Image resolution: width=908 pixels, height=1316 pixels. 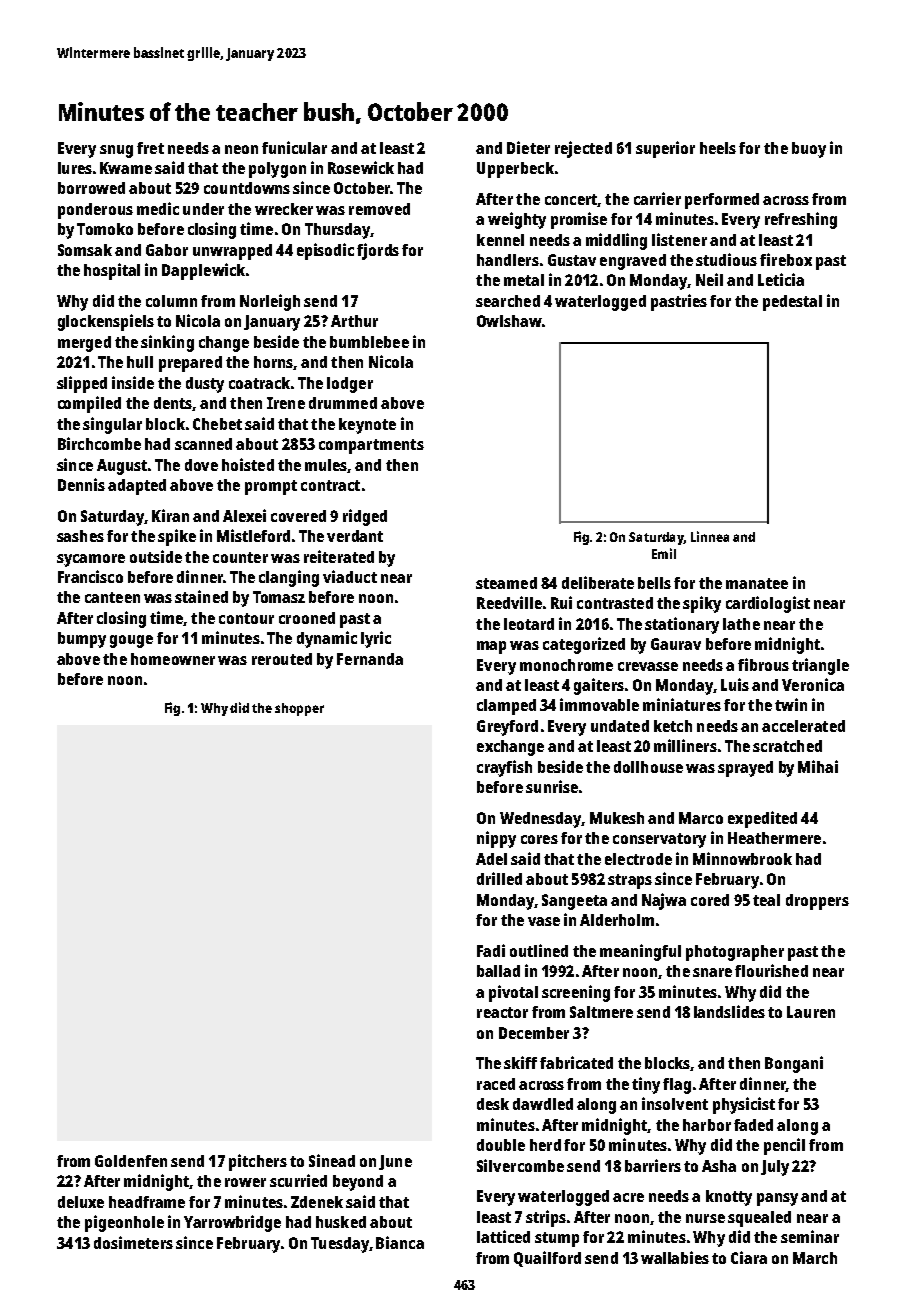 What do you see at coordinates (710, 536) in the document?
I see `Linnea` at bounding box center [710, 536].
